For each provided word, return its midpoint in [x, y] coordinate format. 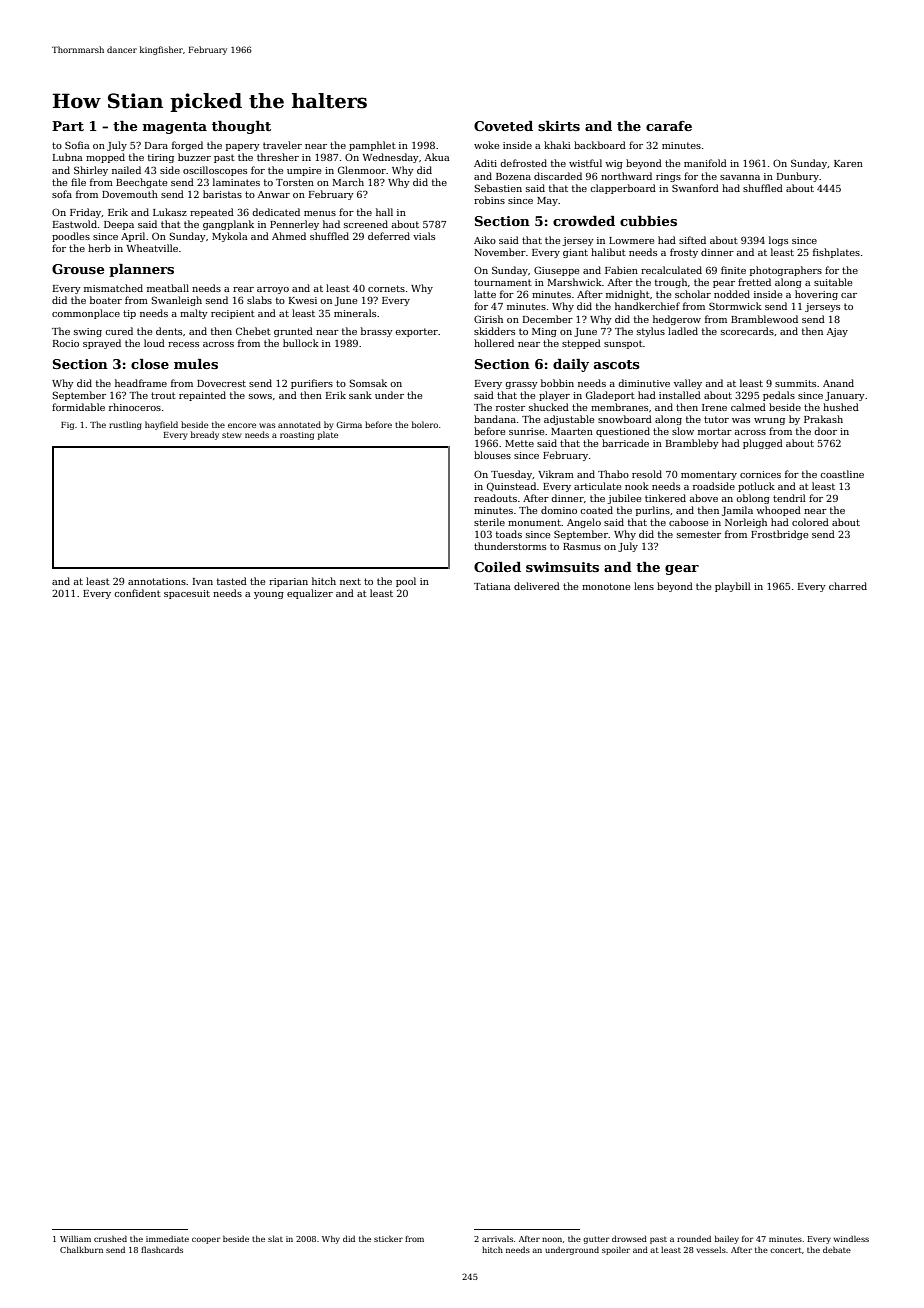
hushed [841, 407]
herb [99, 248]
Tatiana [492, 586]
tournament [503, 282]
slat [275, 1239]
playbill [733, 587]
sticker [388, 1238]
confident [137, 593]
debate [837, 1249]
